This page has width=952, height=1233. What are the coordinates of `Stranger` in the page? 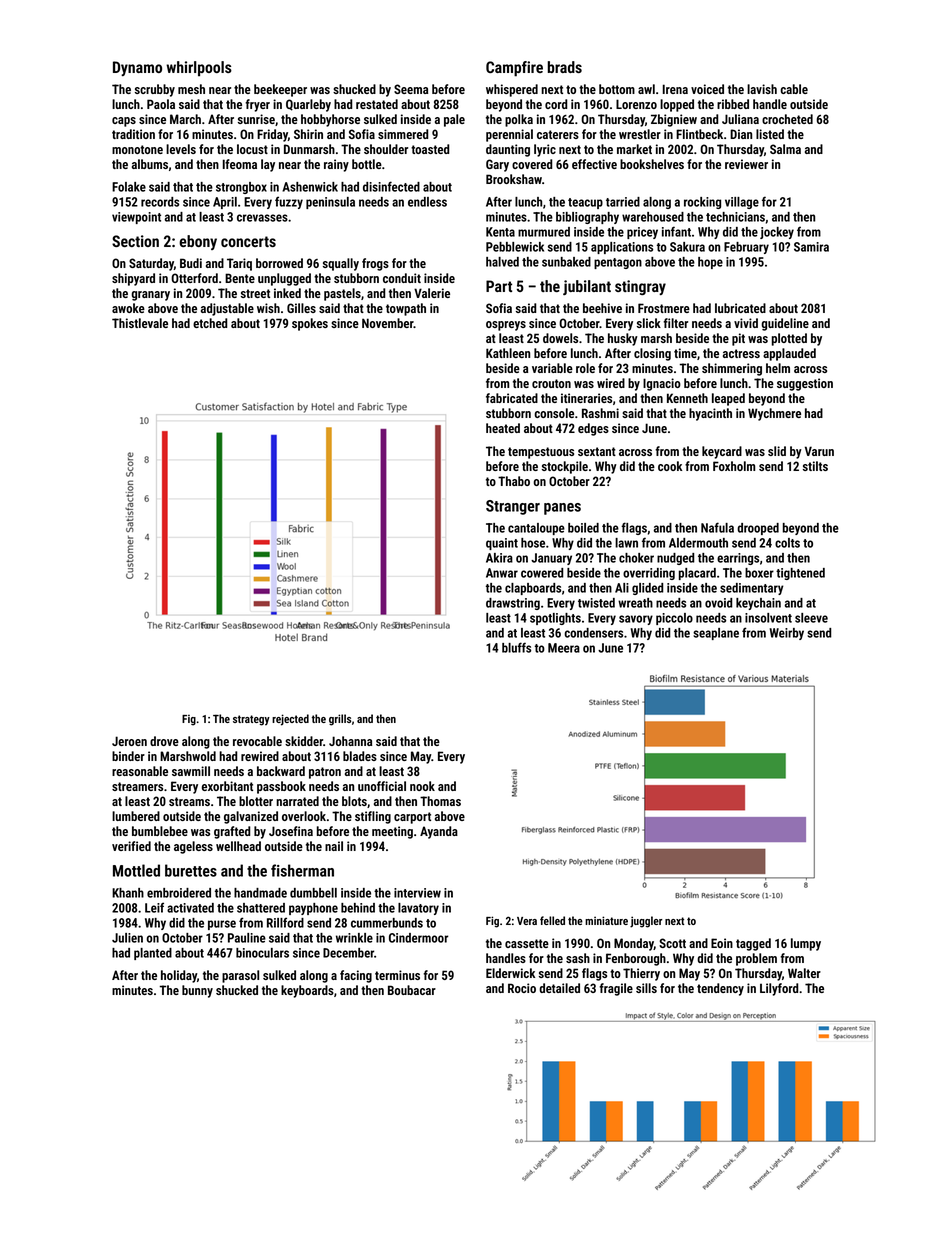 It's located at (513, 507).
